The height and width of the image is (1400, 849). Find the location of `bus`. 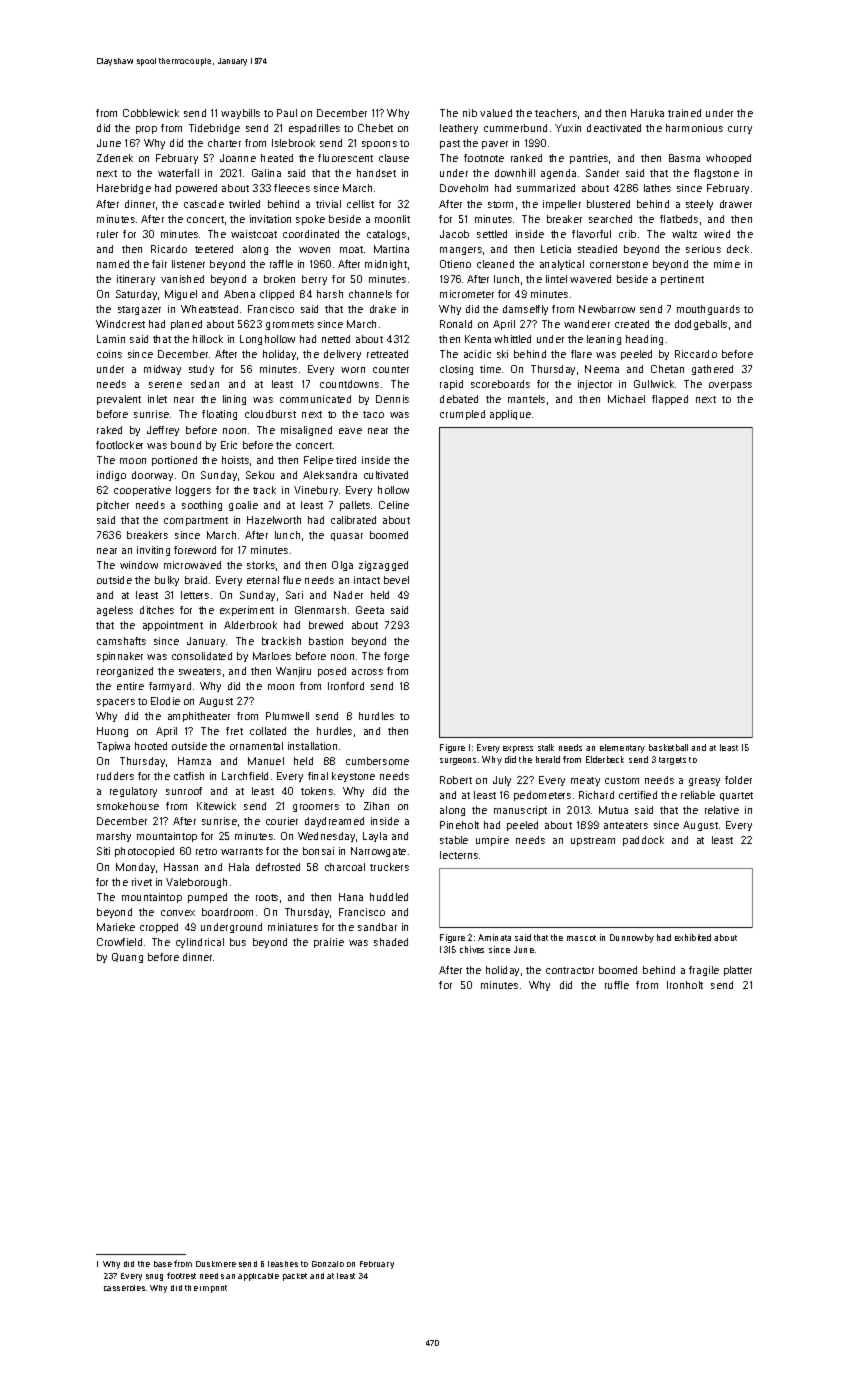

bus is located at coordinates (238, 942).
